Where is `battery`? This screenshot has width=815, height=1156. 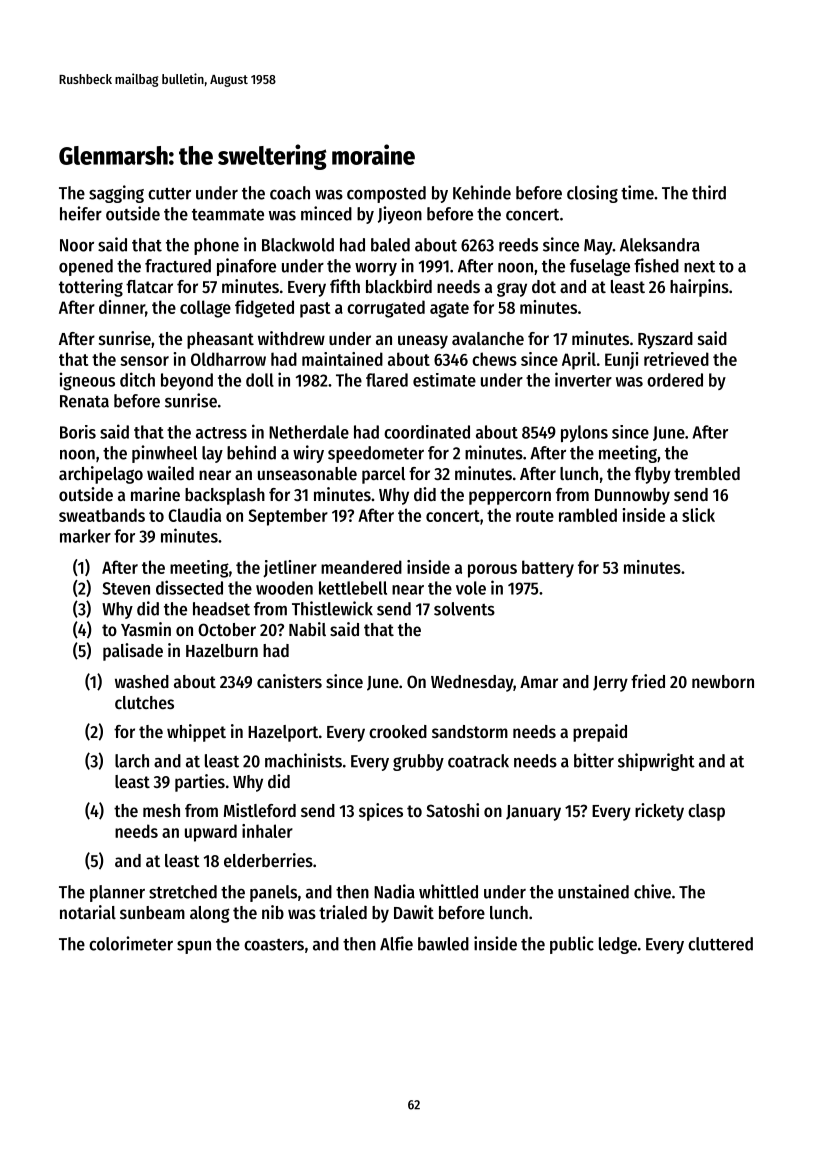
battery is located at coordinates (548, 569).
